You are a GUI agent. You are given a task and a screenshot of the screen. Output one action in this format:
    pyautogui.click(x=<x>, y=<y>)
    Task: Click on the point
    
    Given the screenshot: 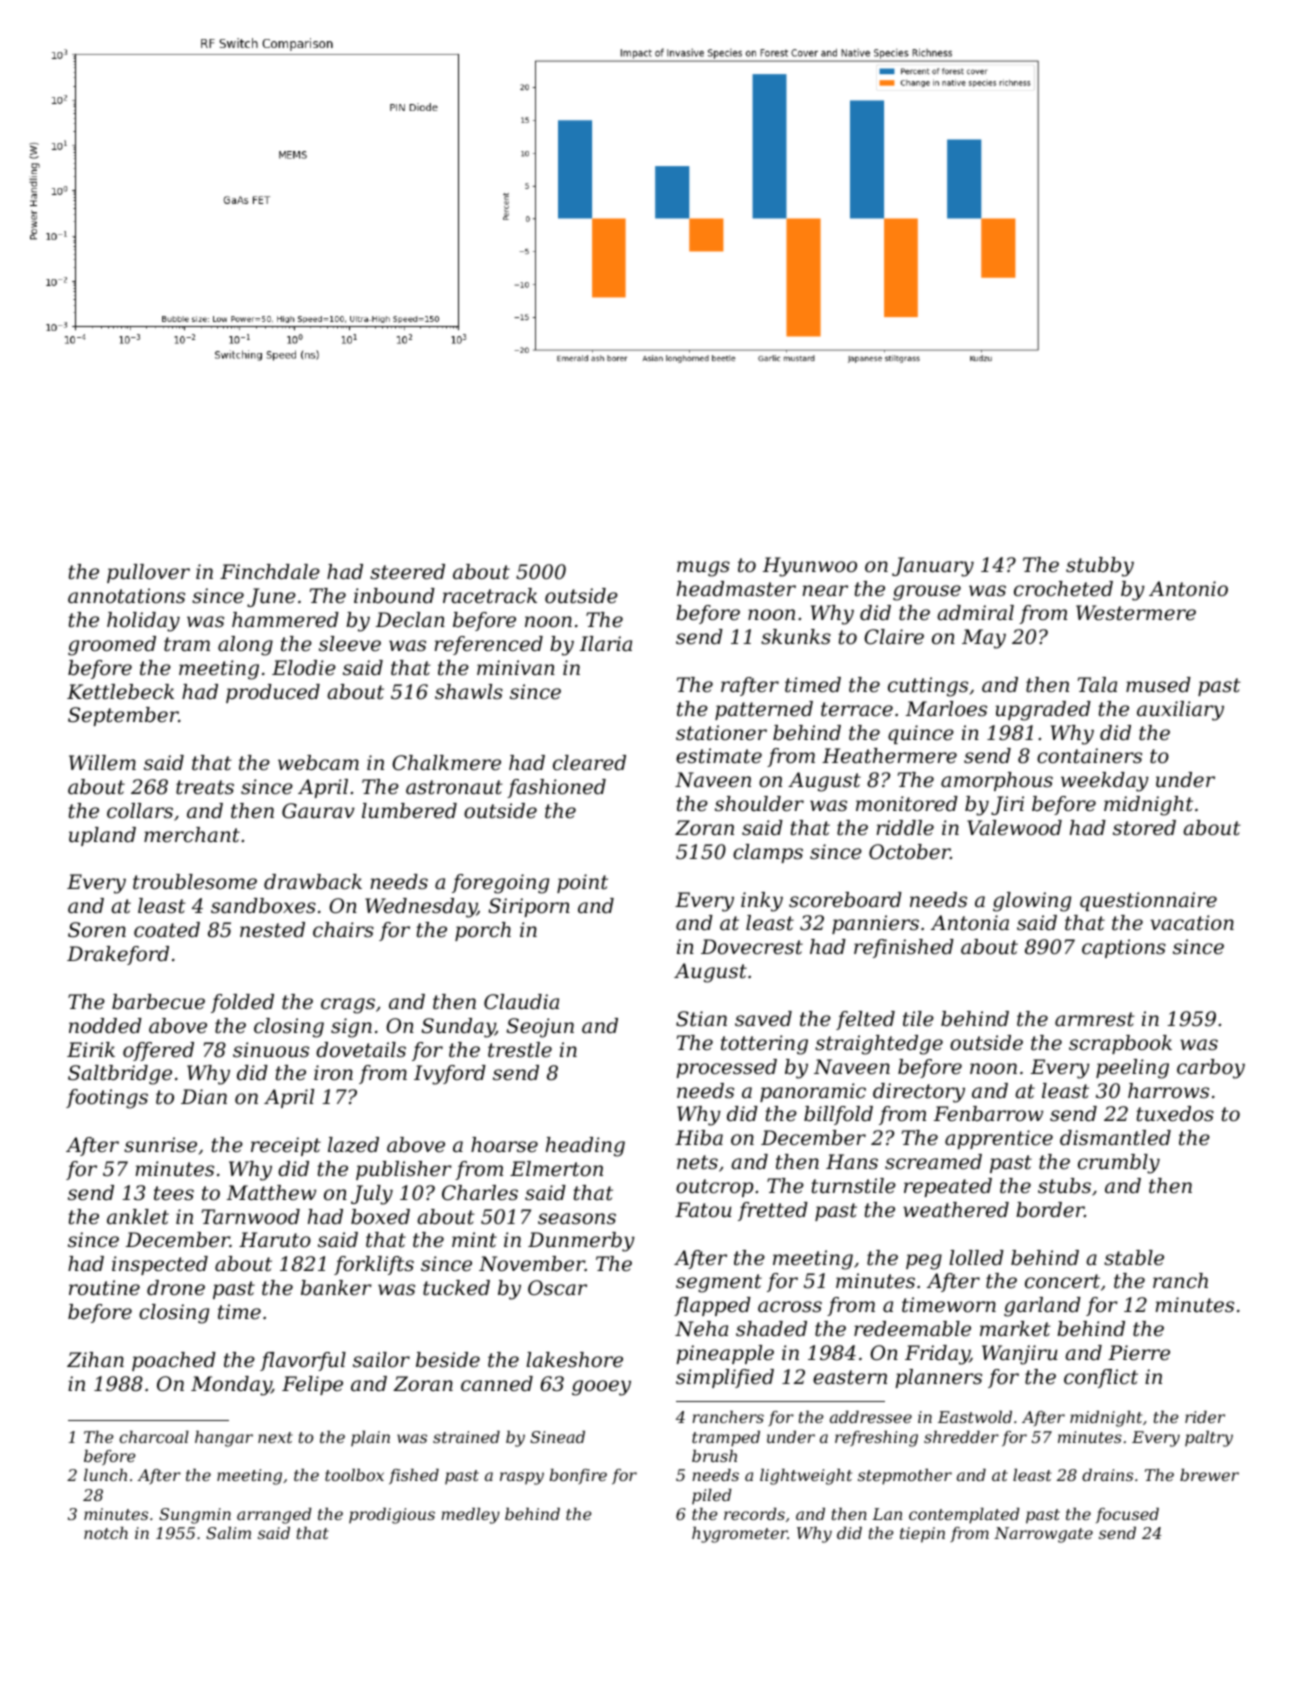 What is the action you would take?
    pyautogui.click(x=582, y=883)
